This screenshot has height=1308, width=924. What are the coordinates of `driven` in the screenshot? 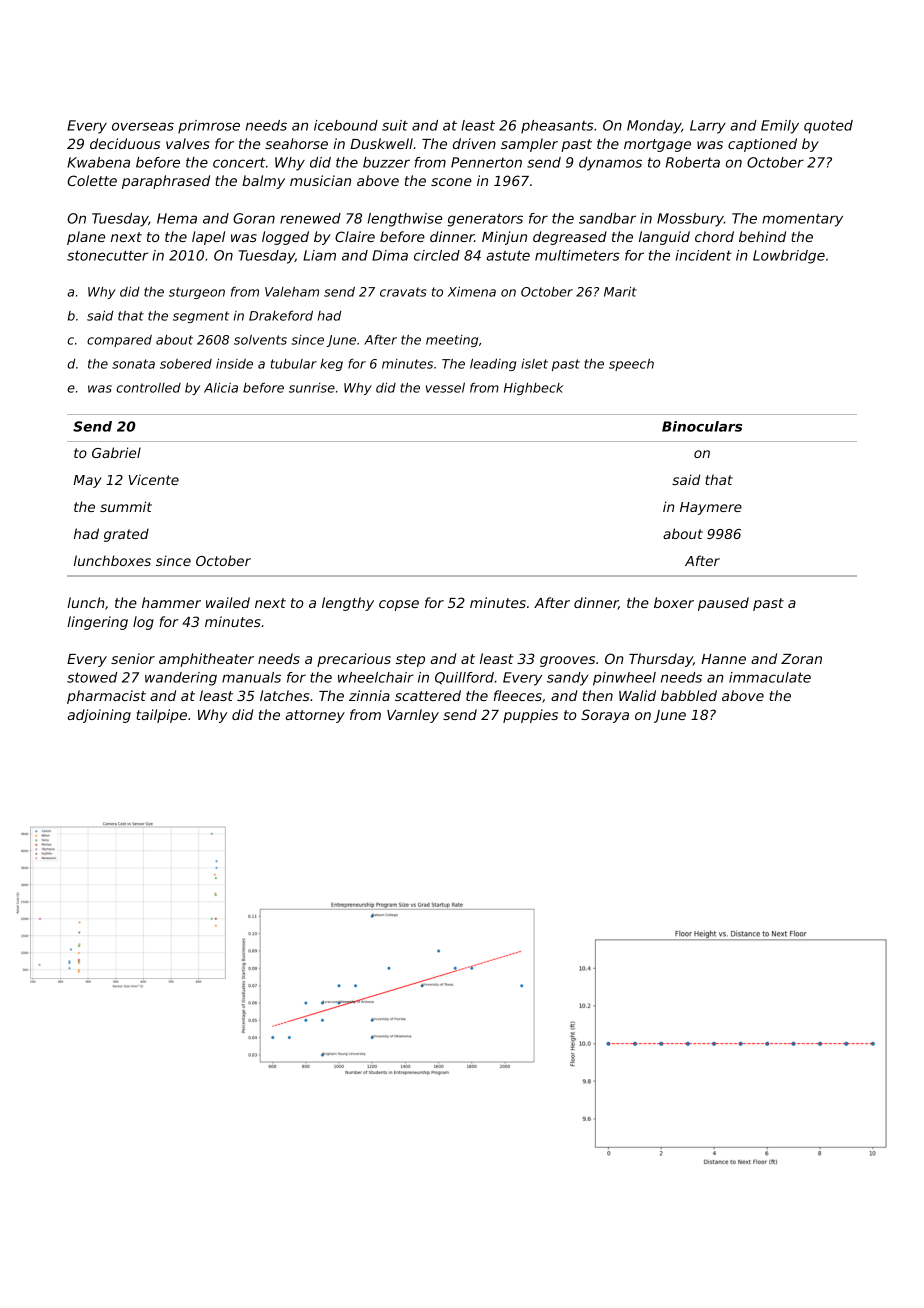 It's located at (474, 143).
